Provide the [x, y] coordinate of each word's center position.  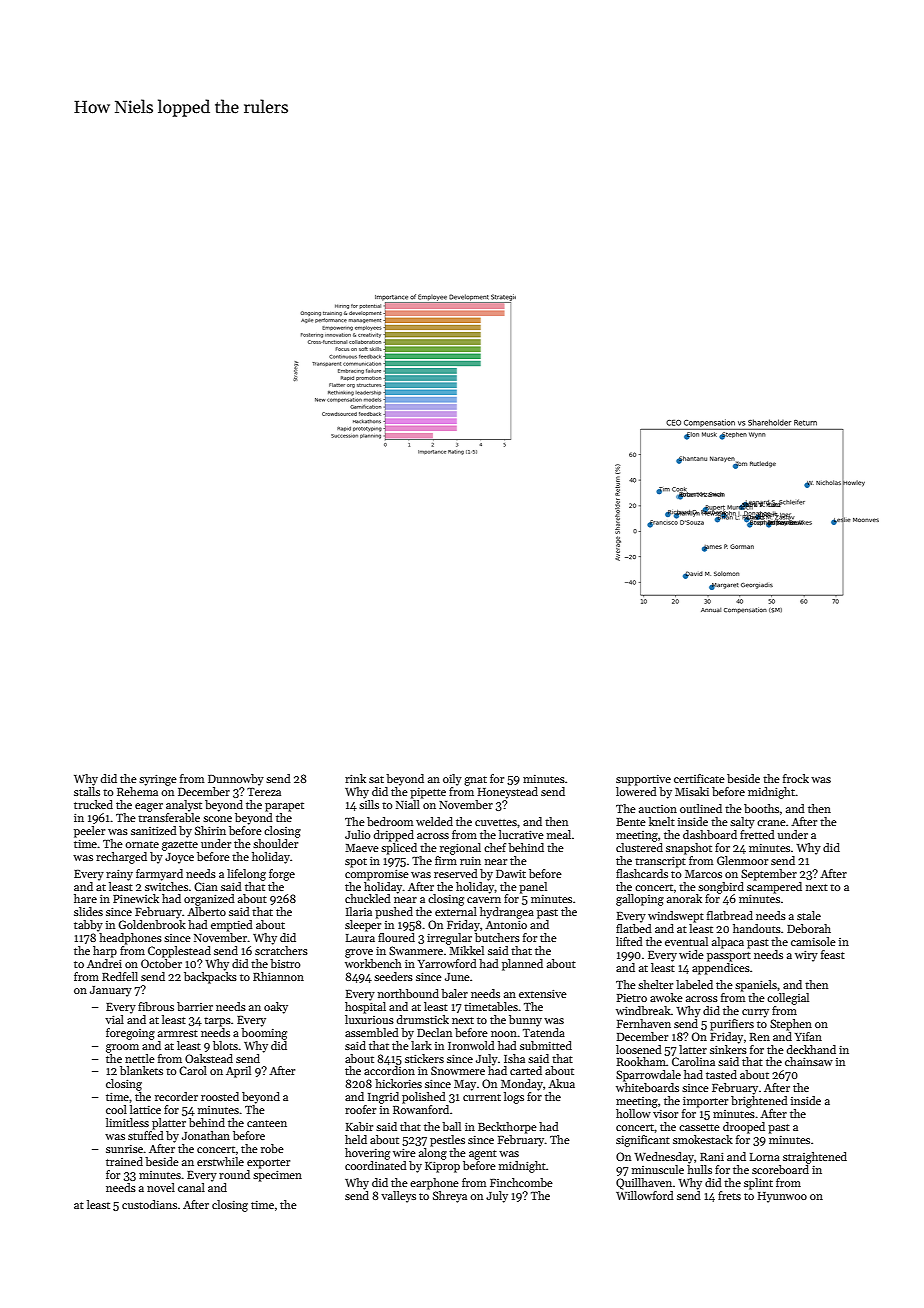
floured [396, 937]
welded [434, 821]
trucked [93, 804]
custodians [149, 1204]
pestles [447, 1141]
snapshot [689, 849]
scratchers [281, 950]
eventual [686, 941]
